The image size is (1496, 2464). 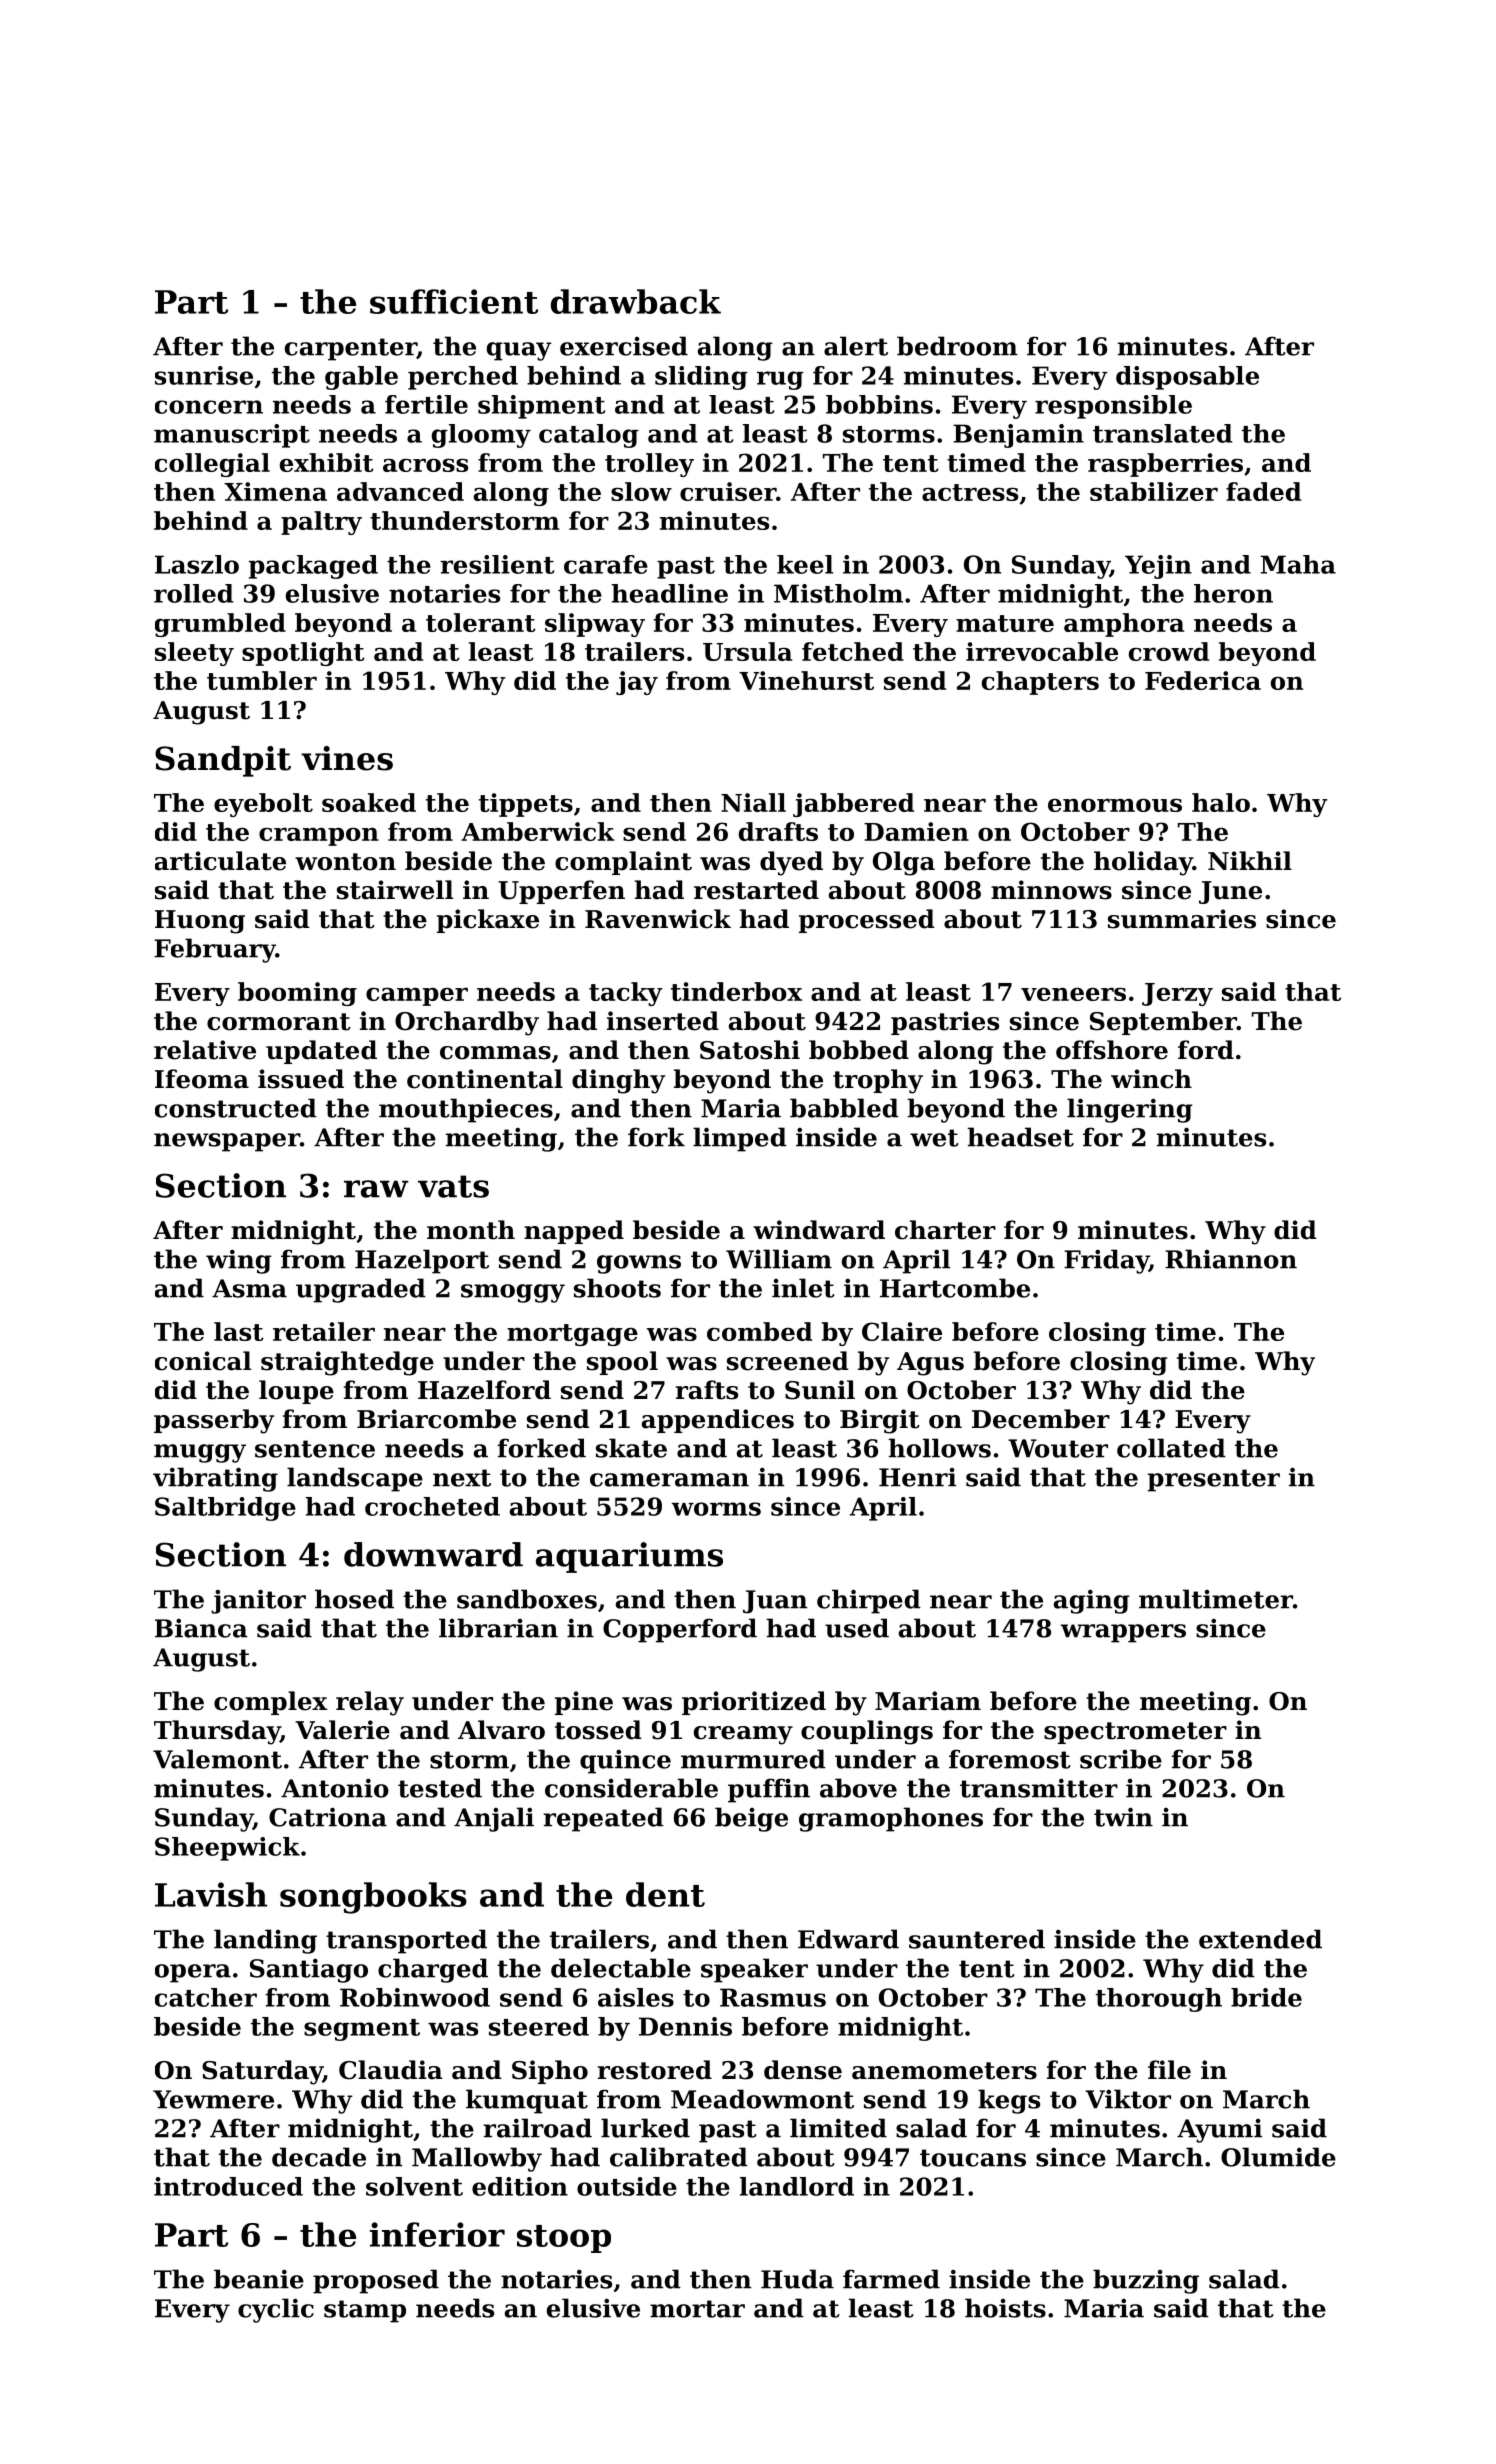 I want to click on Upperfen, so click(x=561, y=892).
